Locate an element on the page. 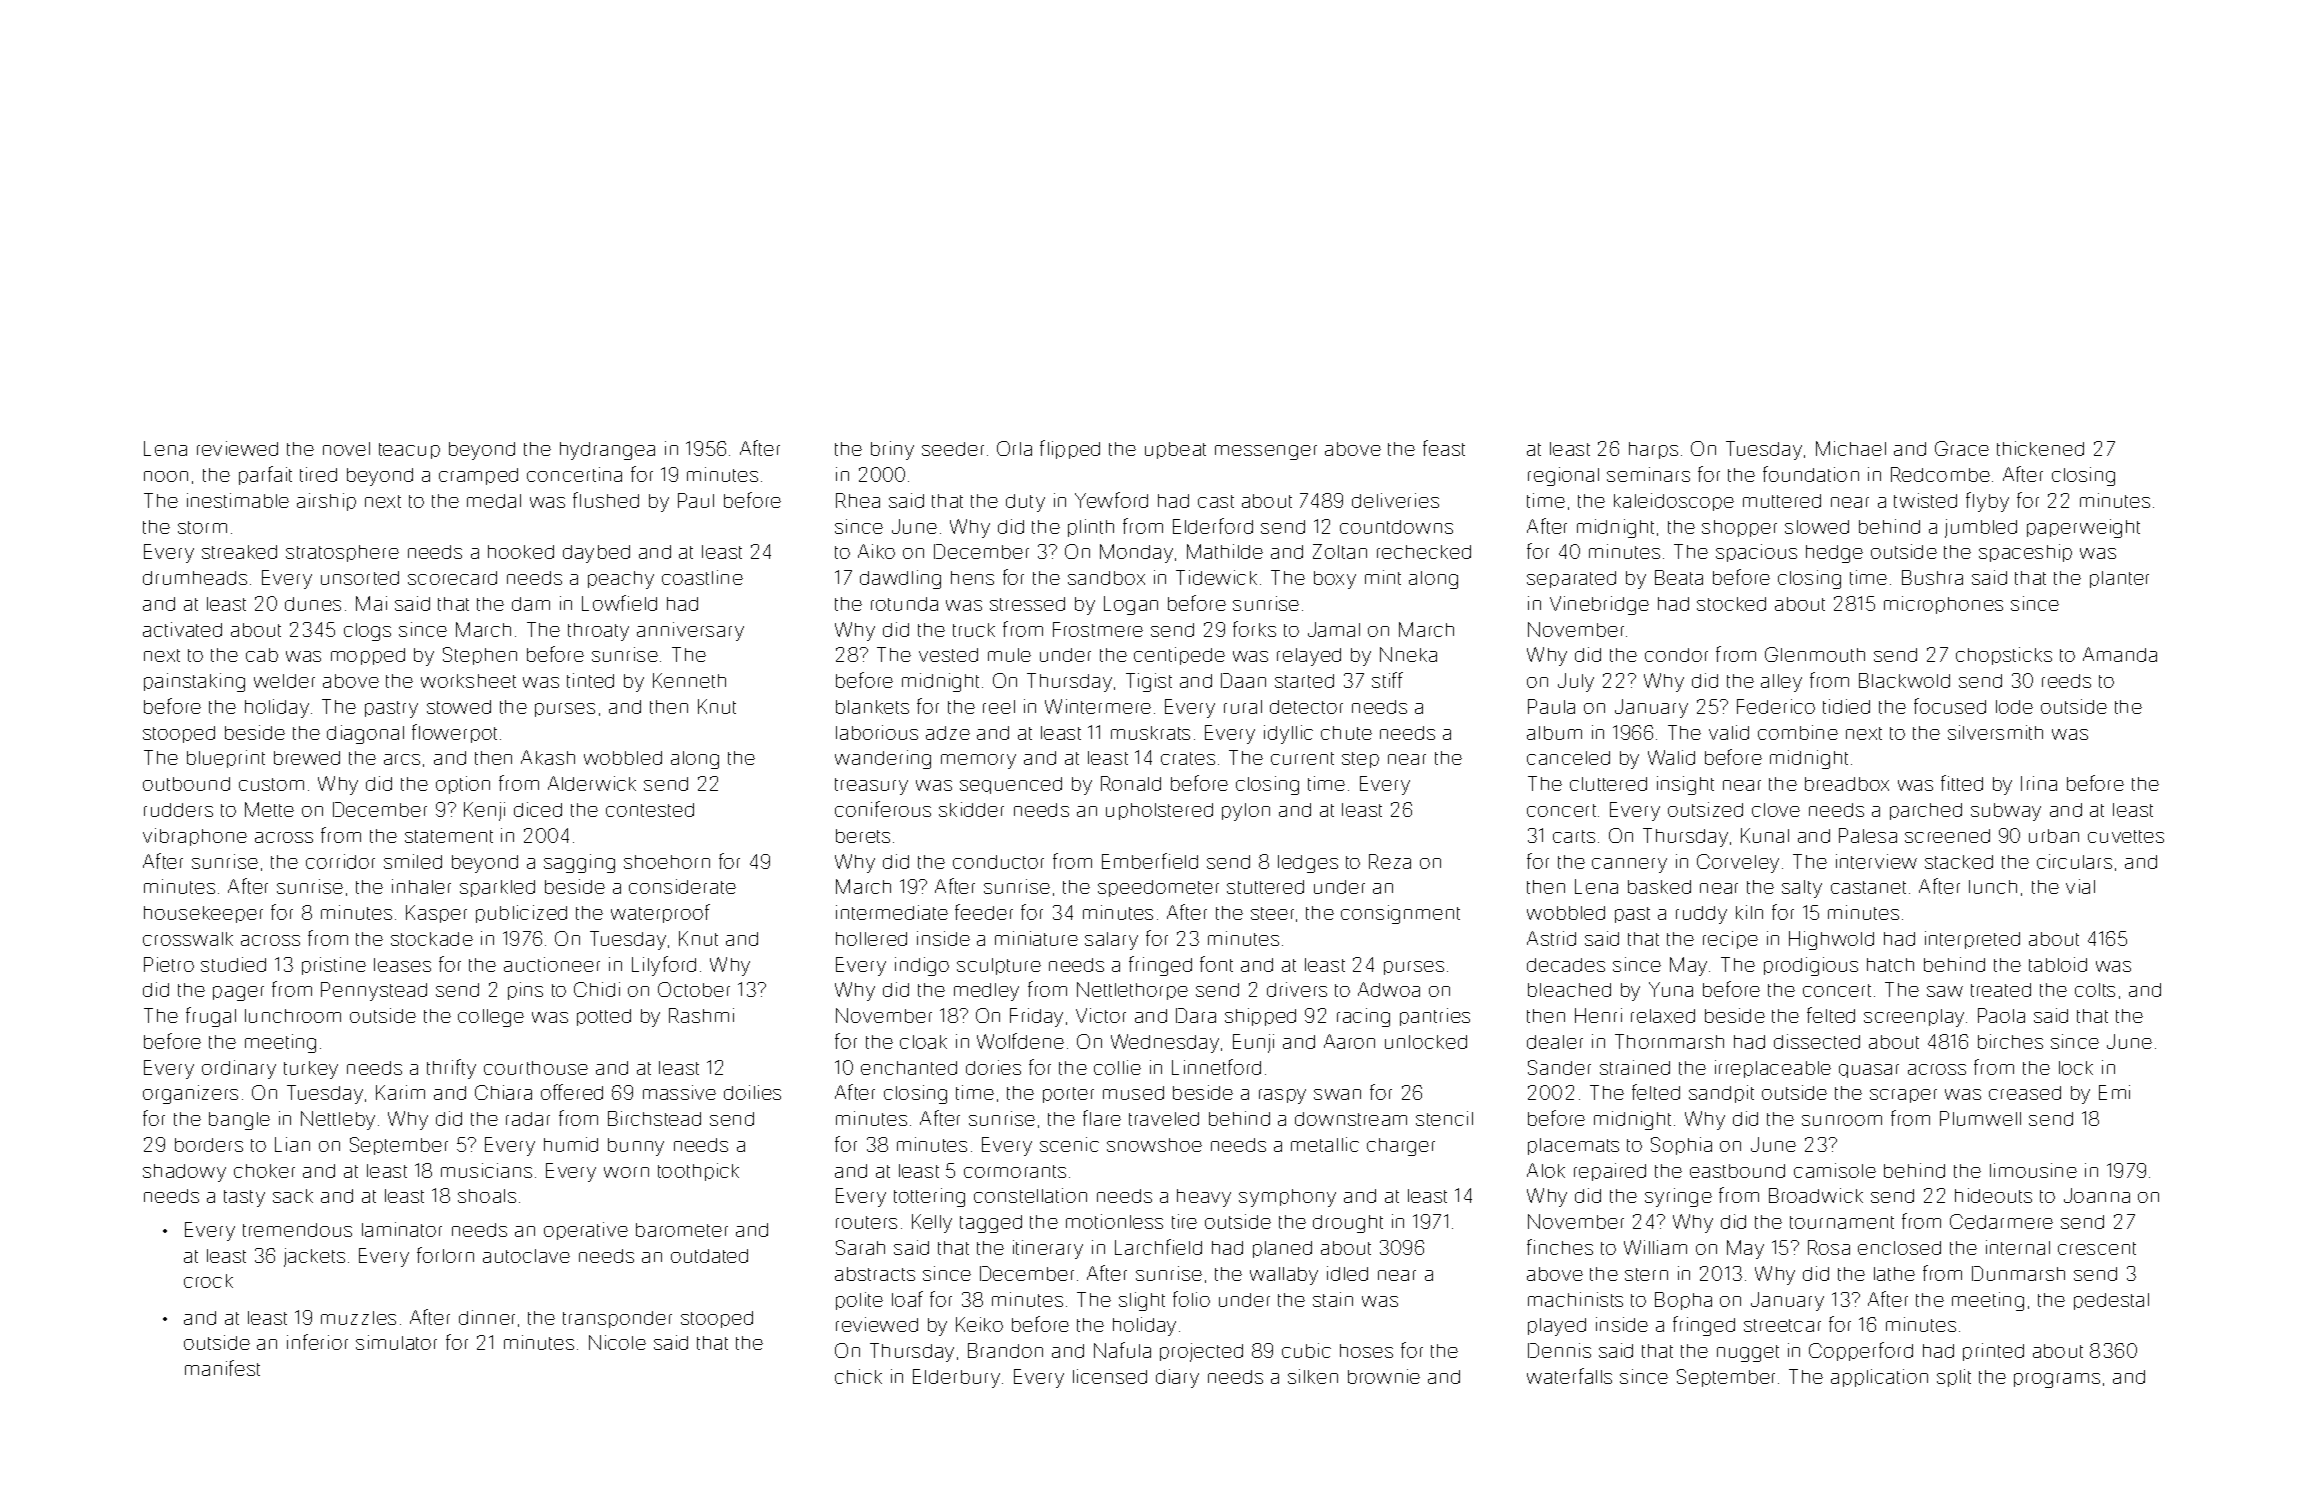  planter is located at coordinates (2119, 579).
